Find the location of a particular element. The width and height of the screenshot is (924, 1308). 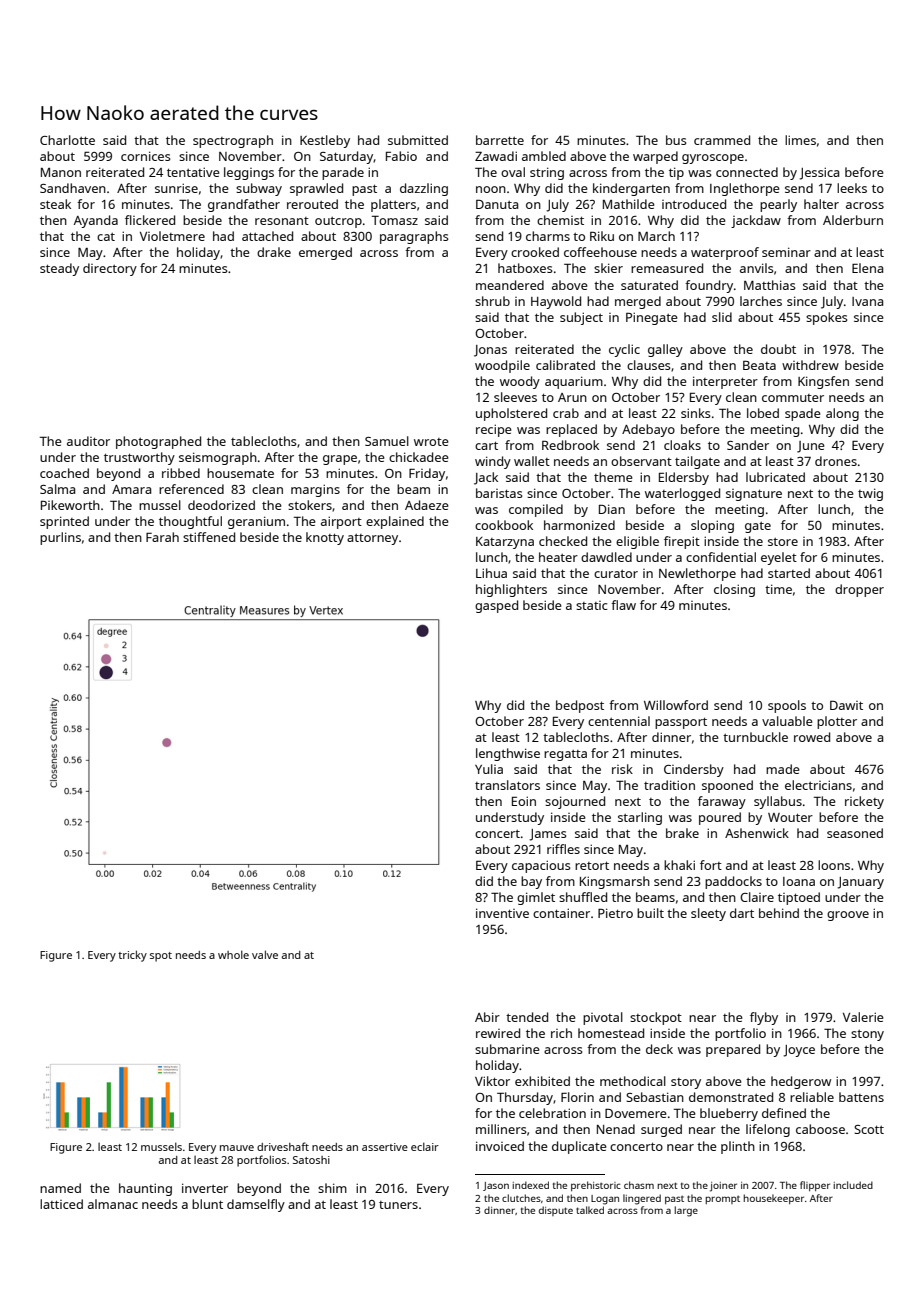

knotty is located at coordinates (325, 538).
